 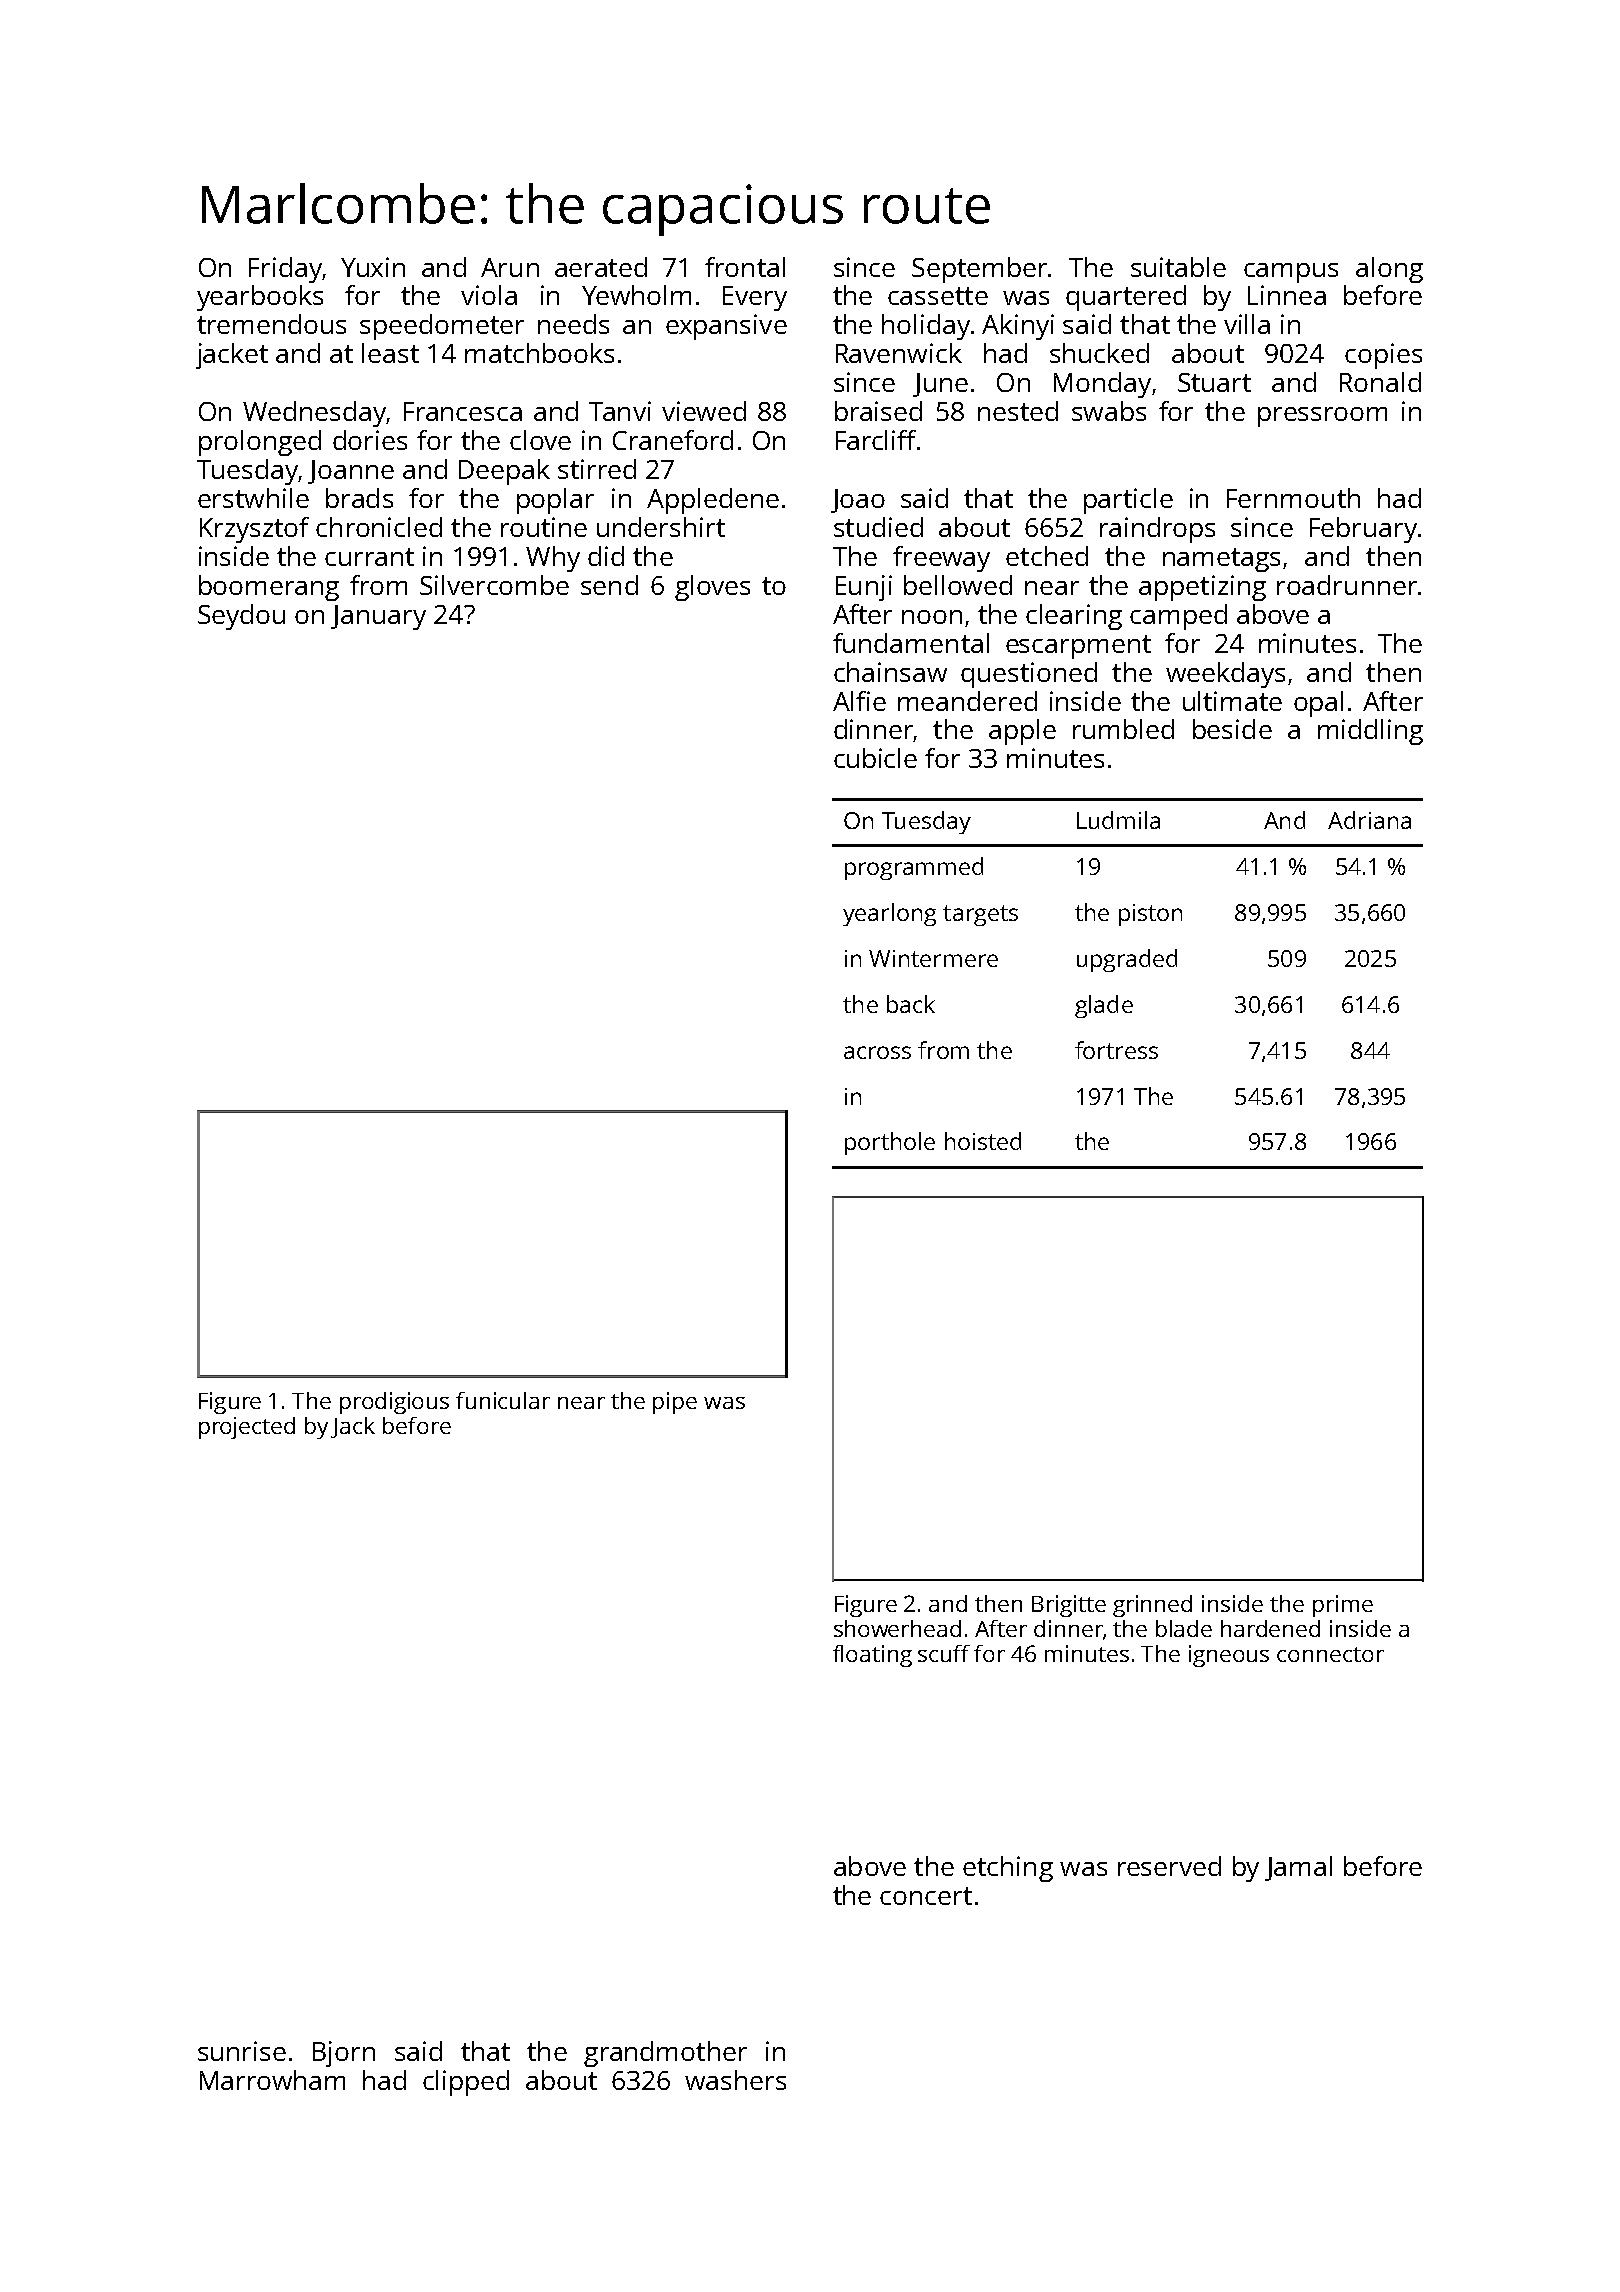 I want to click on prime, so click(x=1343, y=1606).
